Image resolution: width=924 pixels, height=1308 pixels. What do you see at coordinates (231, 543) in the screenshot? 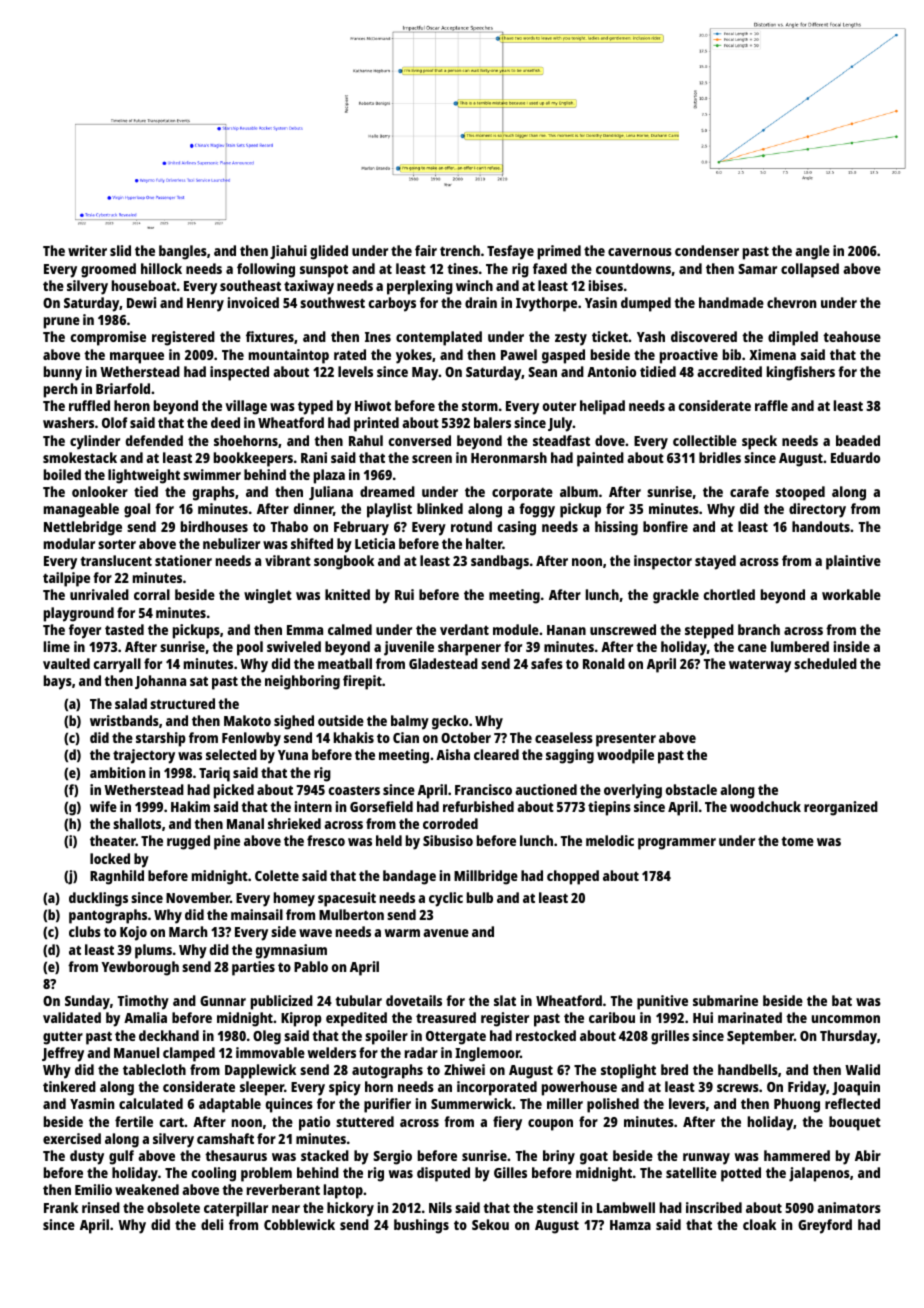
I see `nebulizer` at bounding box center [231, 543].
